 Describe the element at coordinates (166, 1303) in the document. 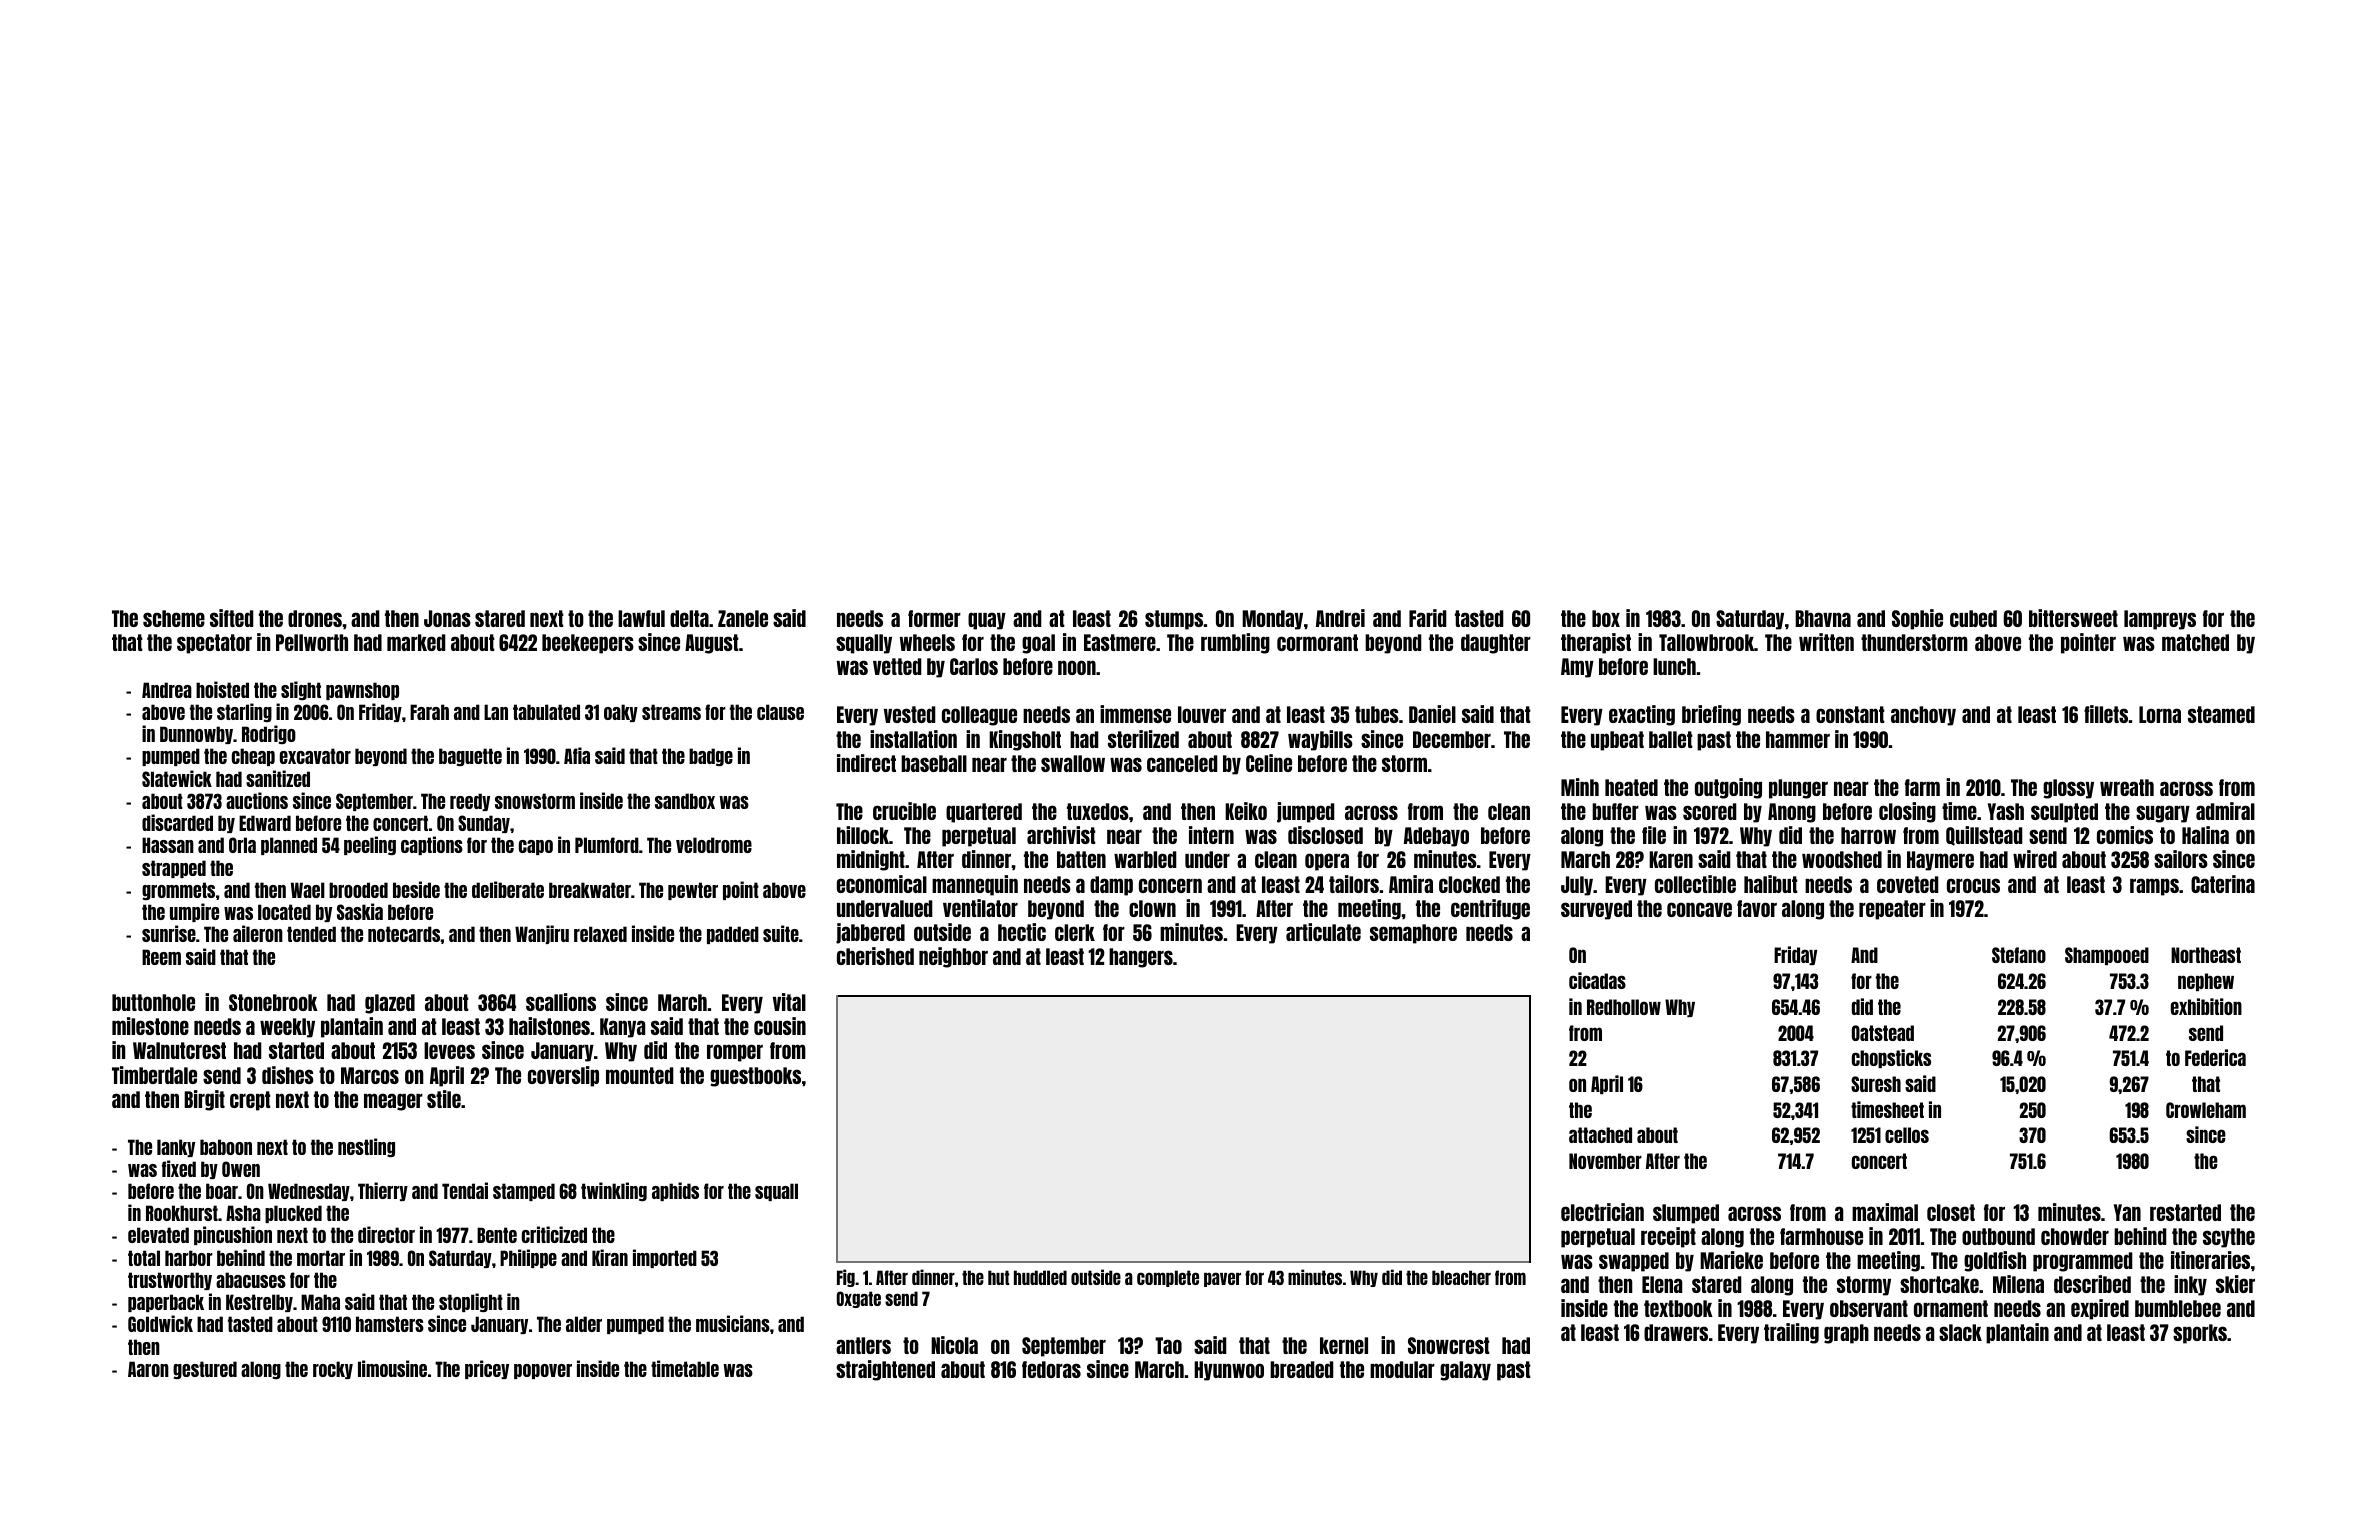

I see `paperback` at that location.
